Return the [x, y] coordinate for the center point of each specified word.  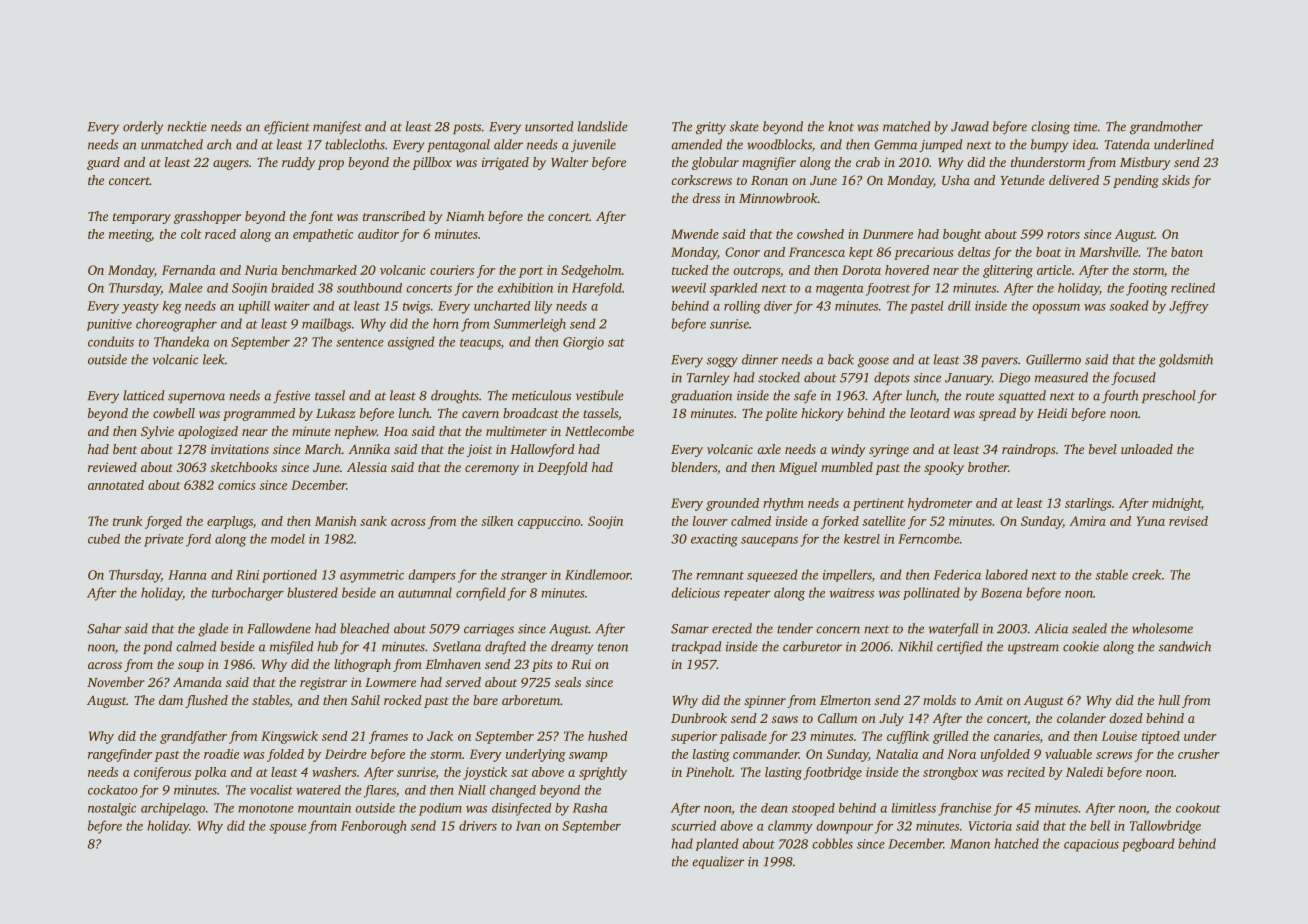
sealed [1089, 628]
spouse [287, 829]
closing [1050, 128]
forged [163, 522]
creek [1146, 574]
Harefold [597, 289]
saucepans [769, 542]
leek [214, 359]
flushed [206, 701]
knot [841, 126]
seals [568, 682]
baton [1187, 252]
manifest [337, 128]
